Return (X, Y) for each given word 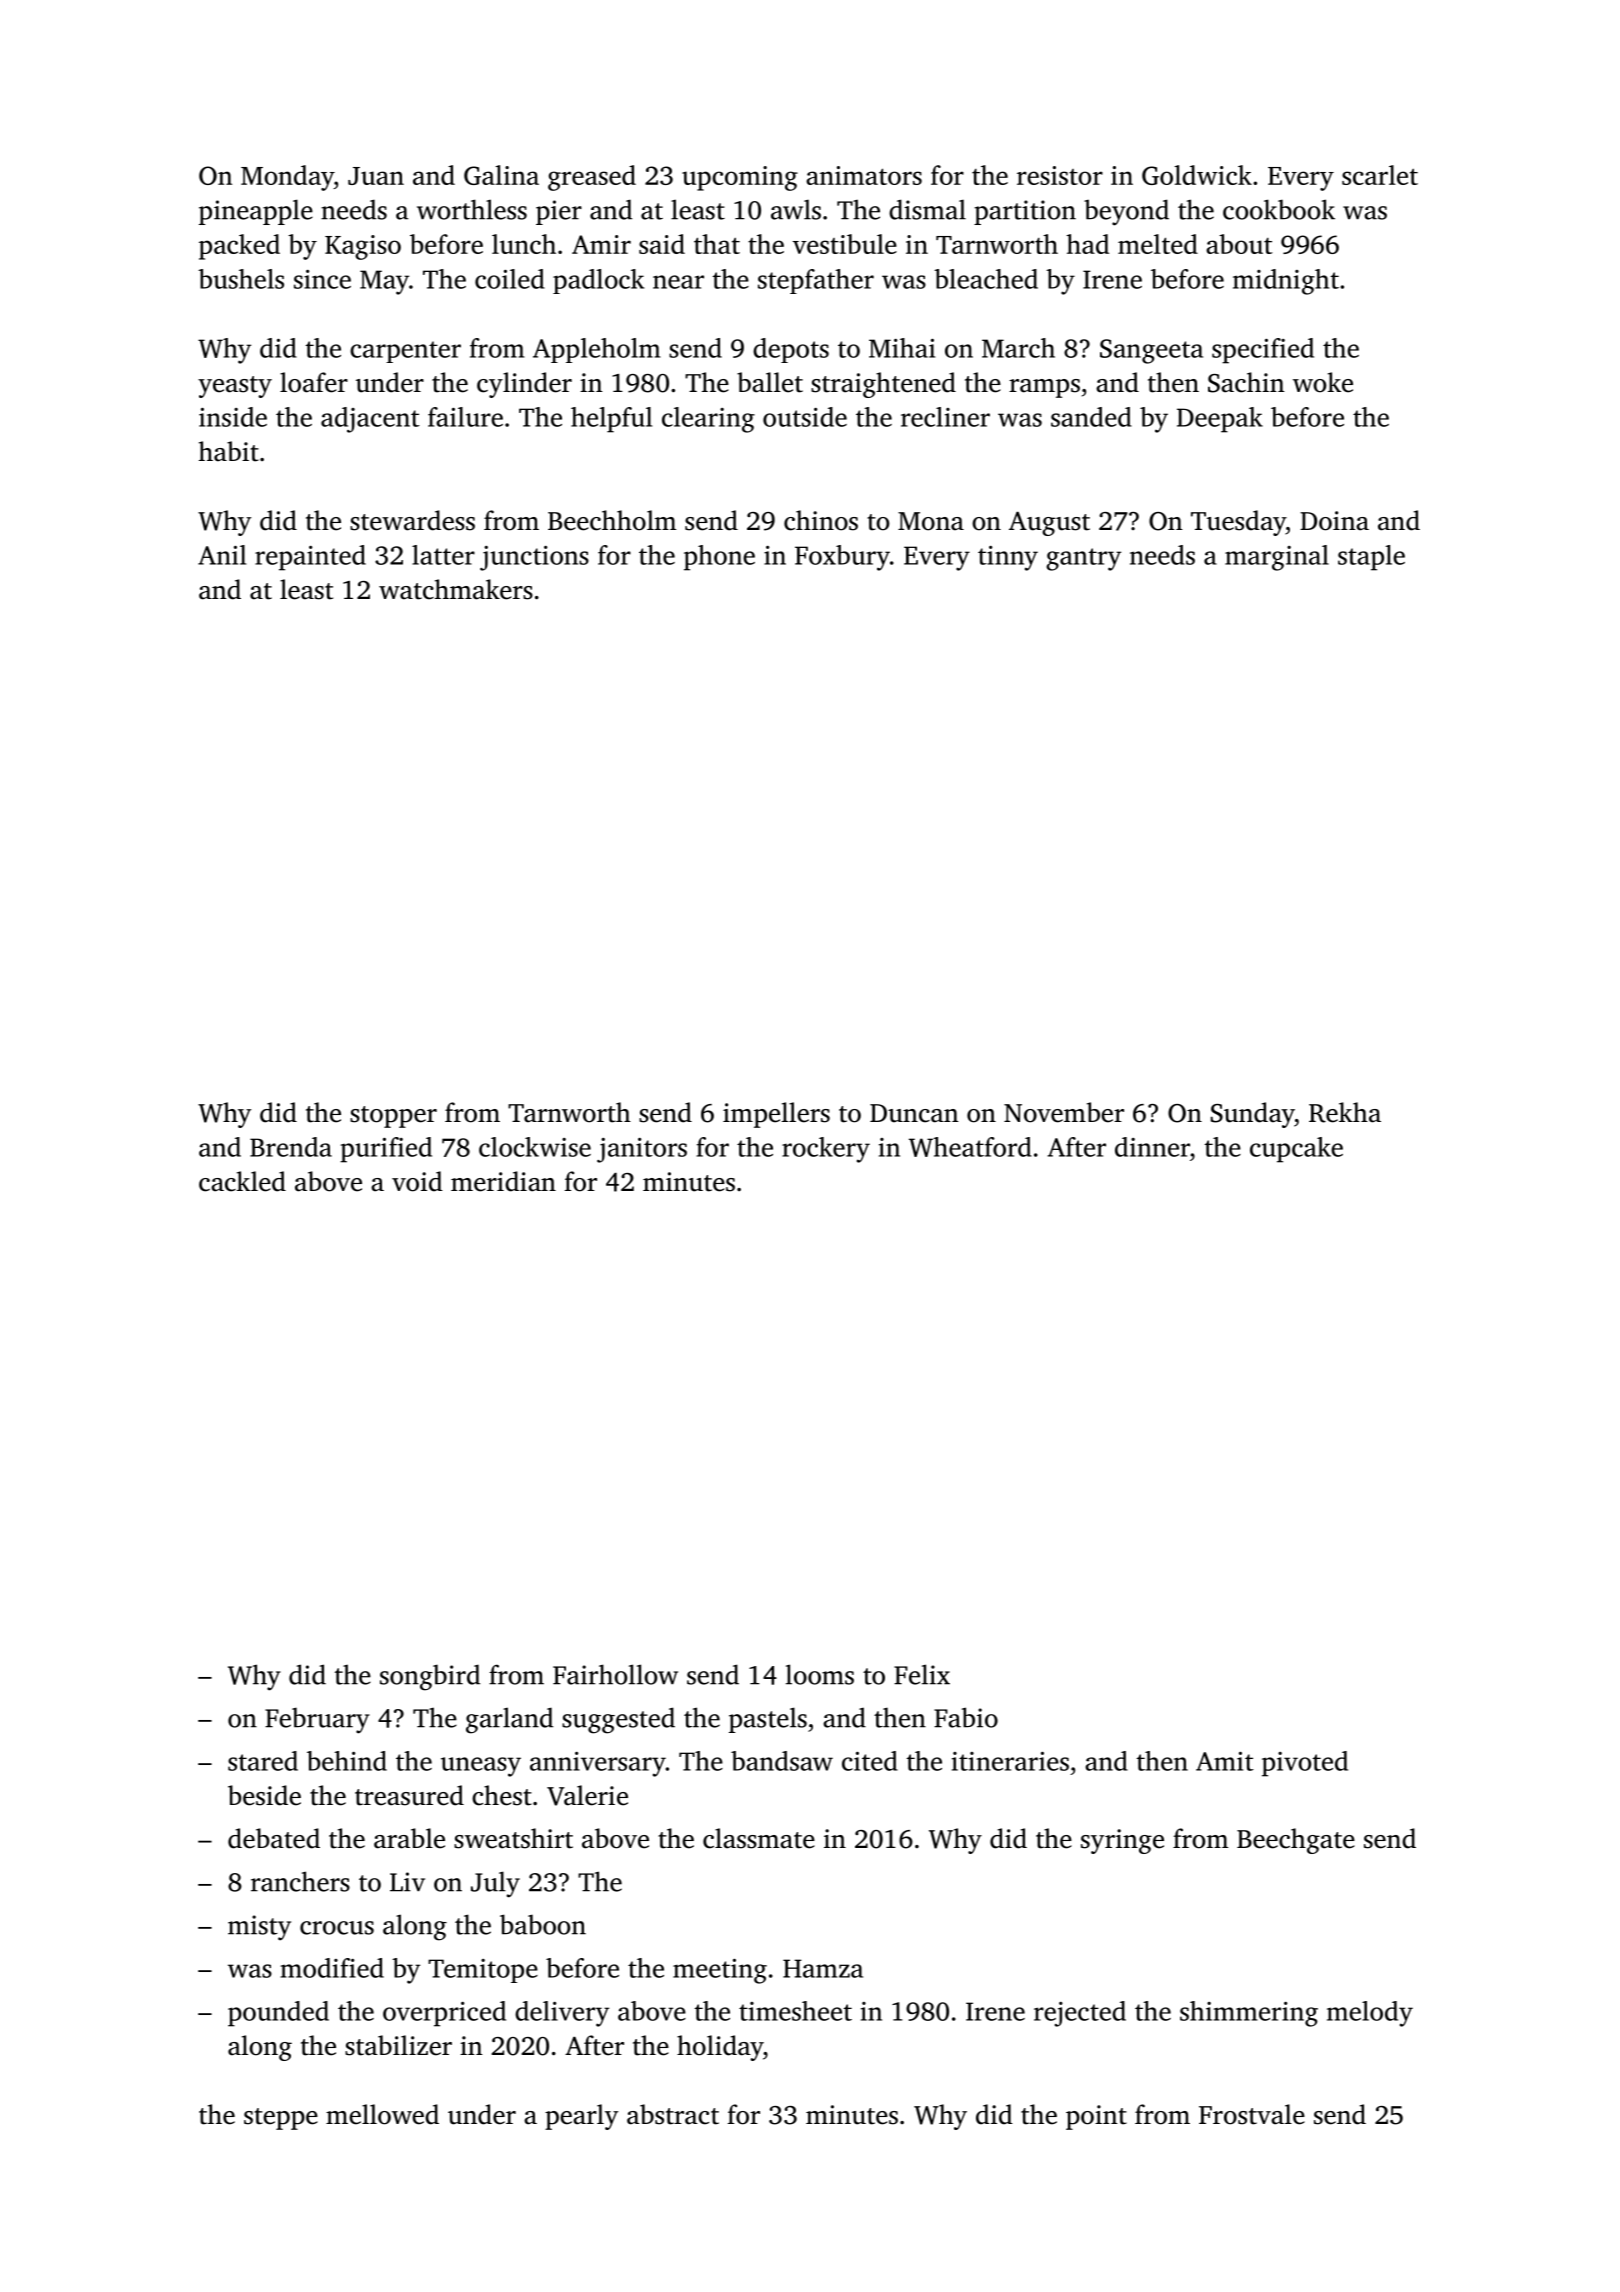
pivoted (1305, 1764)
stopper (393, 1117)
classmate (759, 1838)
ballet (770, 382)
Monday (287, 178)
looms (820, 1674)
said (662, 244)
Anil (222, 555)
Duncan (914, 1113)
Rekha (1345, 1112)
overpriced (444, 2014)
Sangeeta (1151, 351)
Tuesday (1238, 523)
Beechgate (1296, 1841)
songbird (430, 1677)
